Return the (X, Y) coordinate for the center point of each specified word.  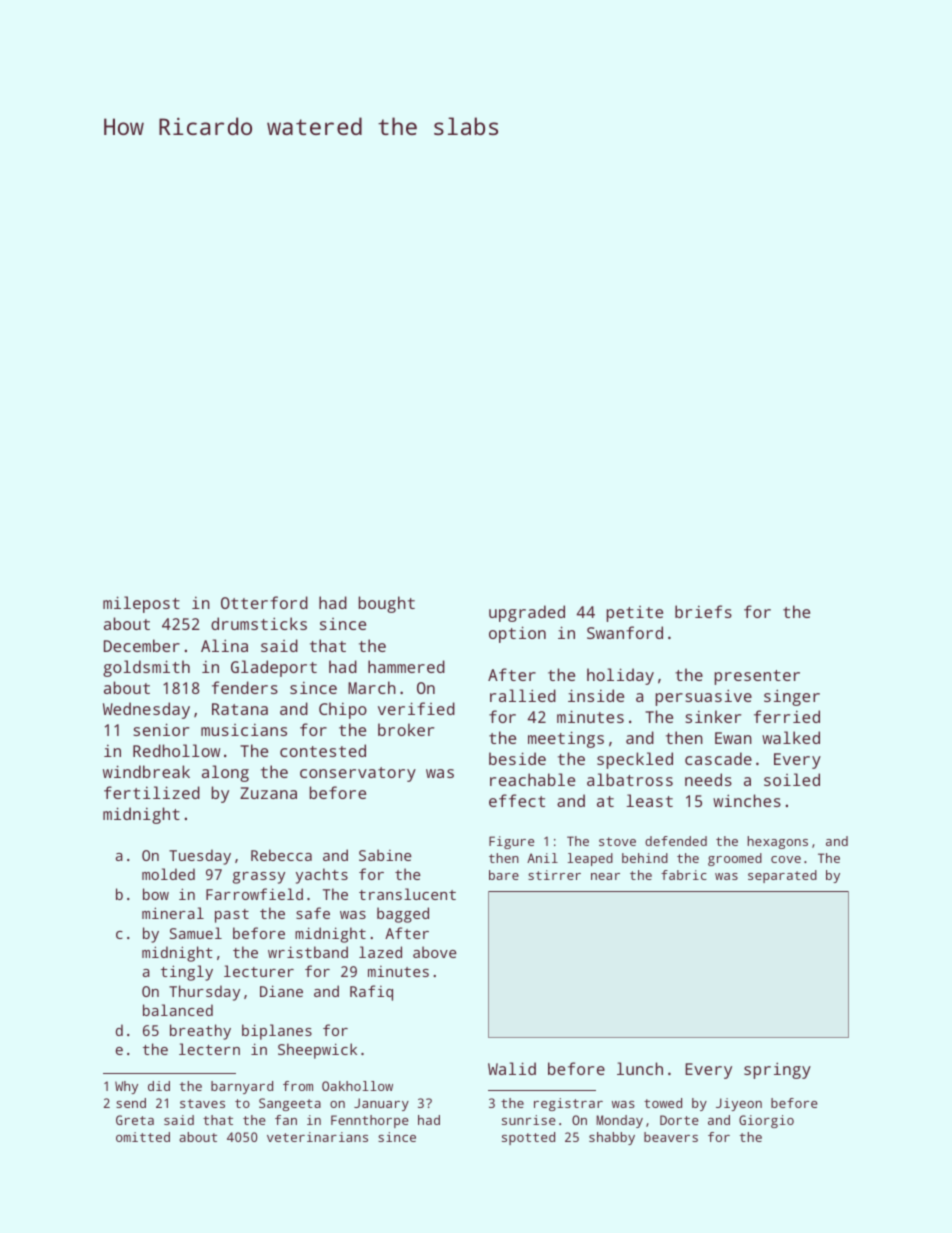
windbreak (146, 771)
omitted (143, 1137)
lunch (640, 1068)
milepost (141, 604)
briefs (703, 611)
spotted (528, 1138)
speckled (635, 760)
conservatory (358, 774)
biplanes (277, 1032)
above (435, 952)
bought (387, 604)
